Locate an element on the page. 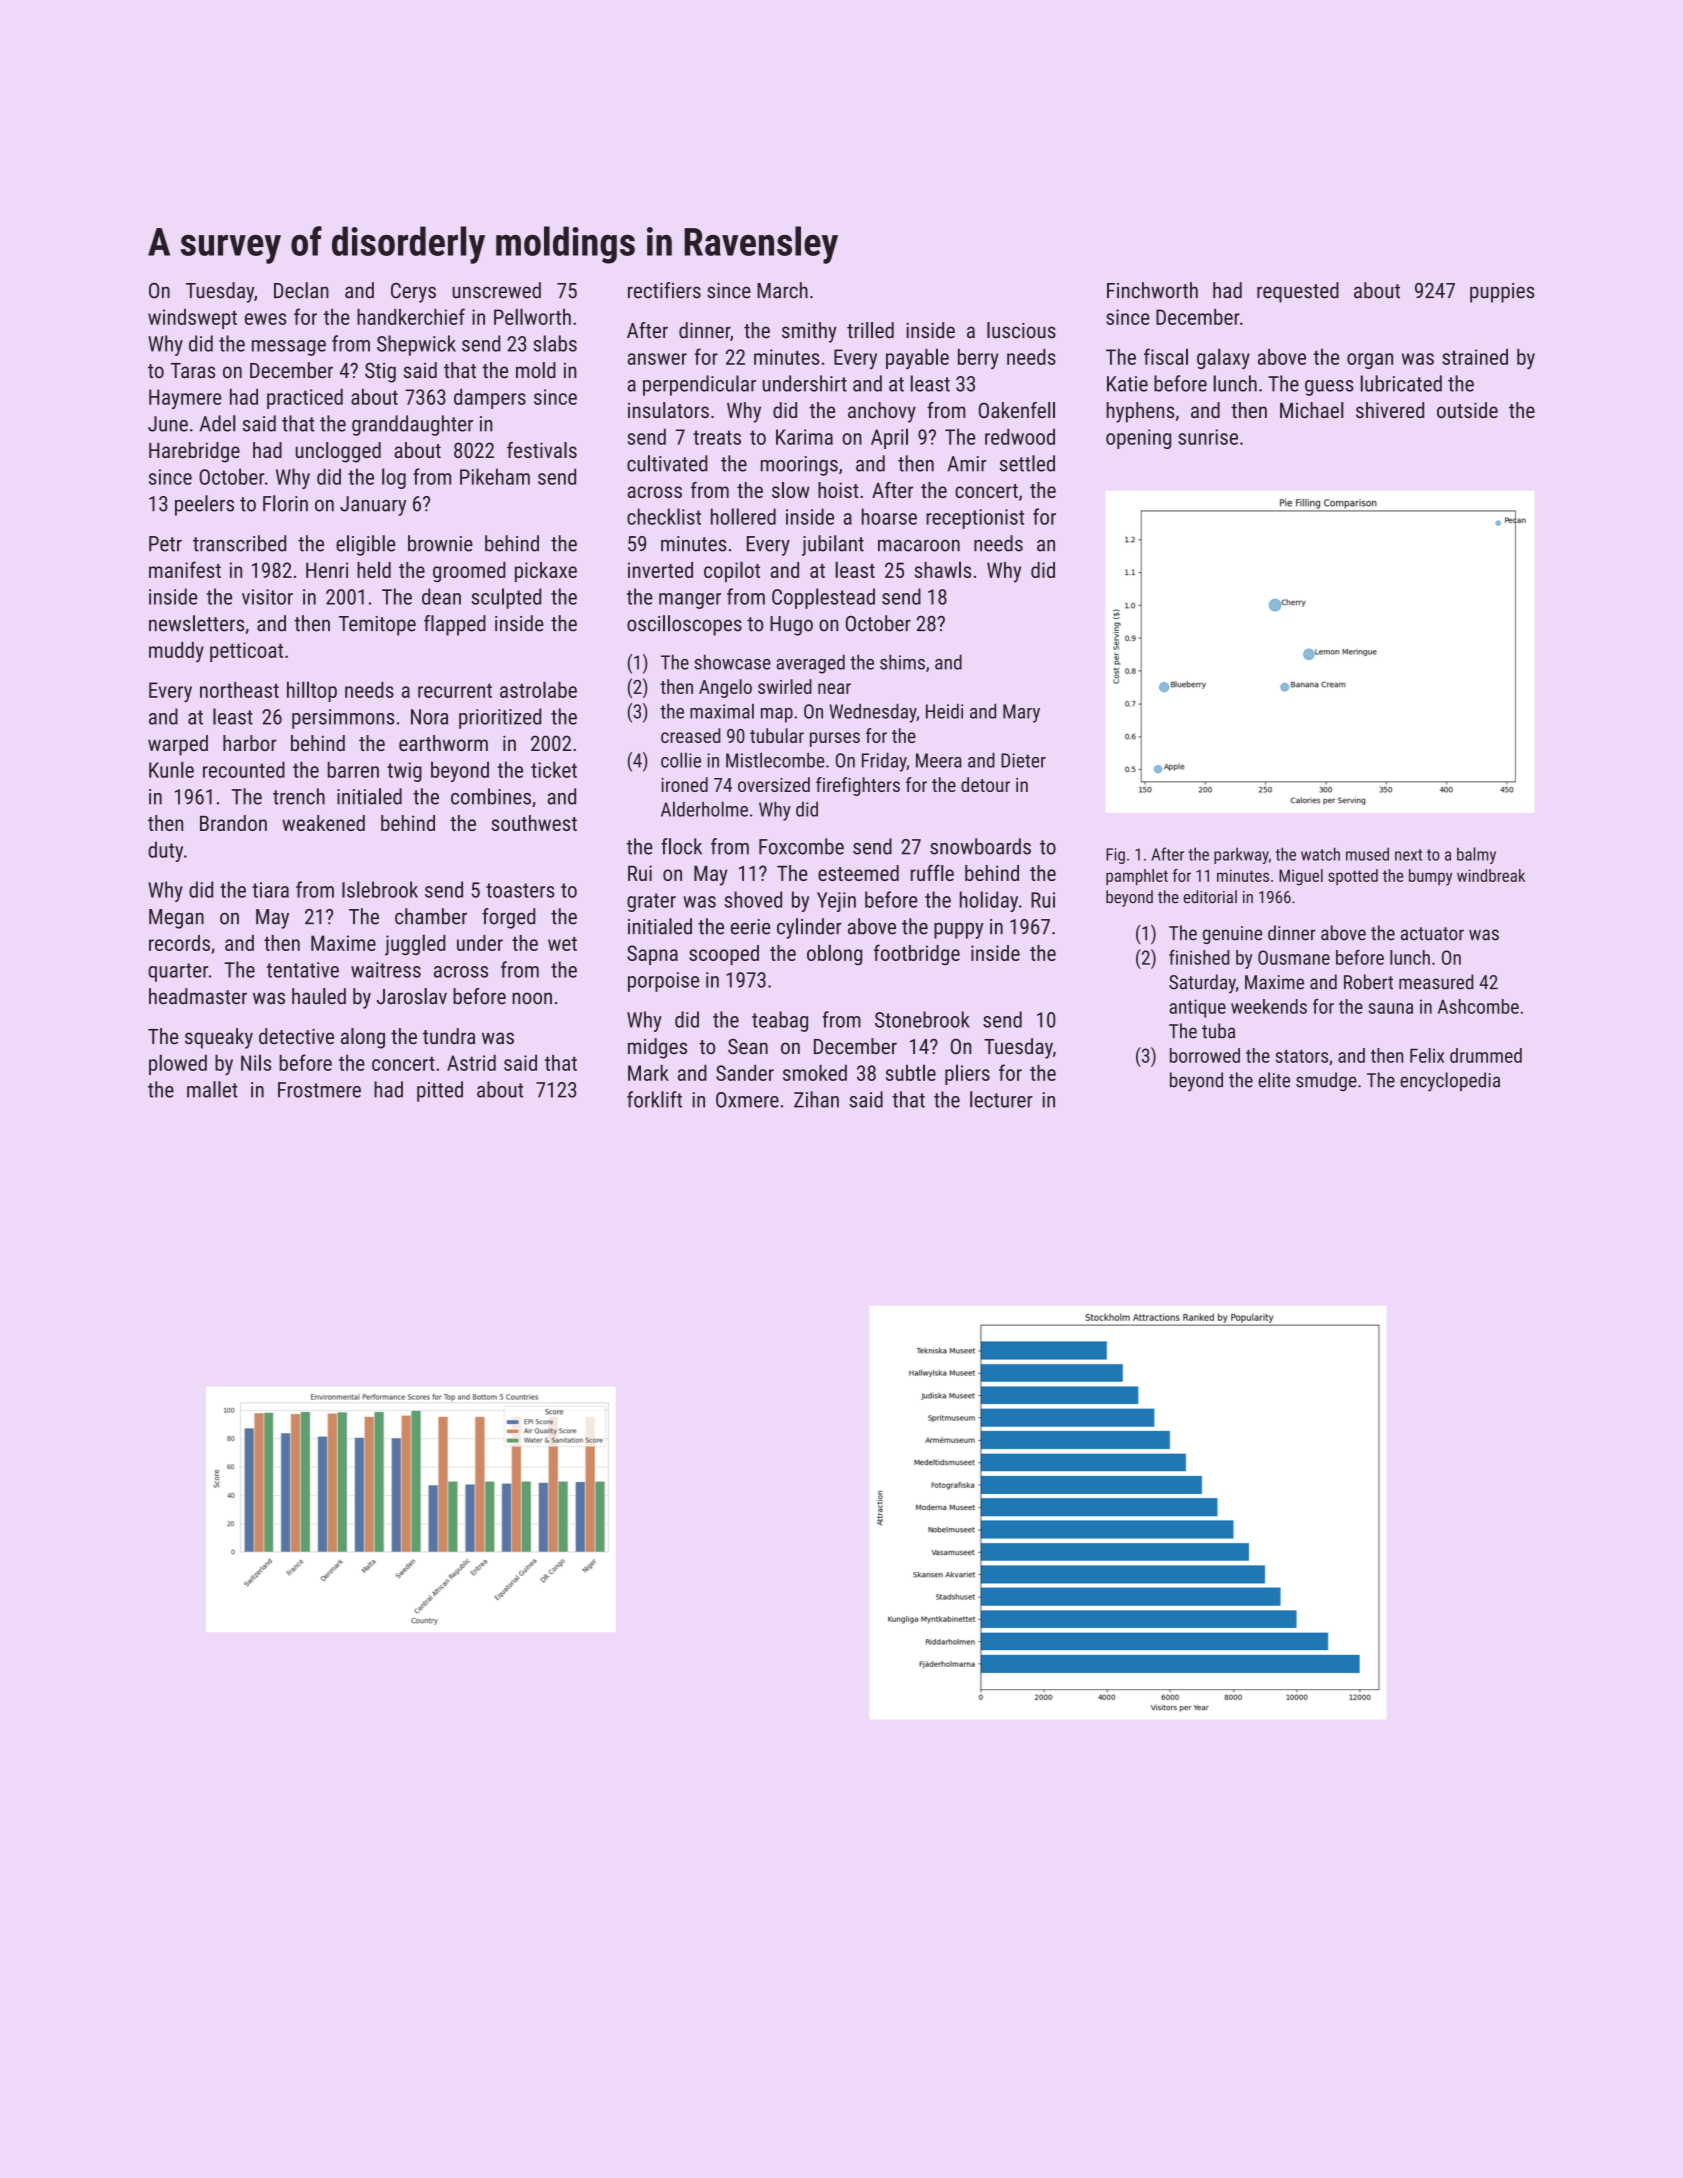 The width and height of the document is (1683, 2178). near is located at coordinates (834, 688).
